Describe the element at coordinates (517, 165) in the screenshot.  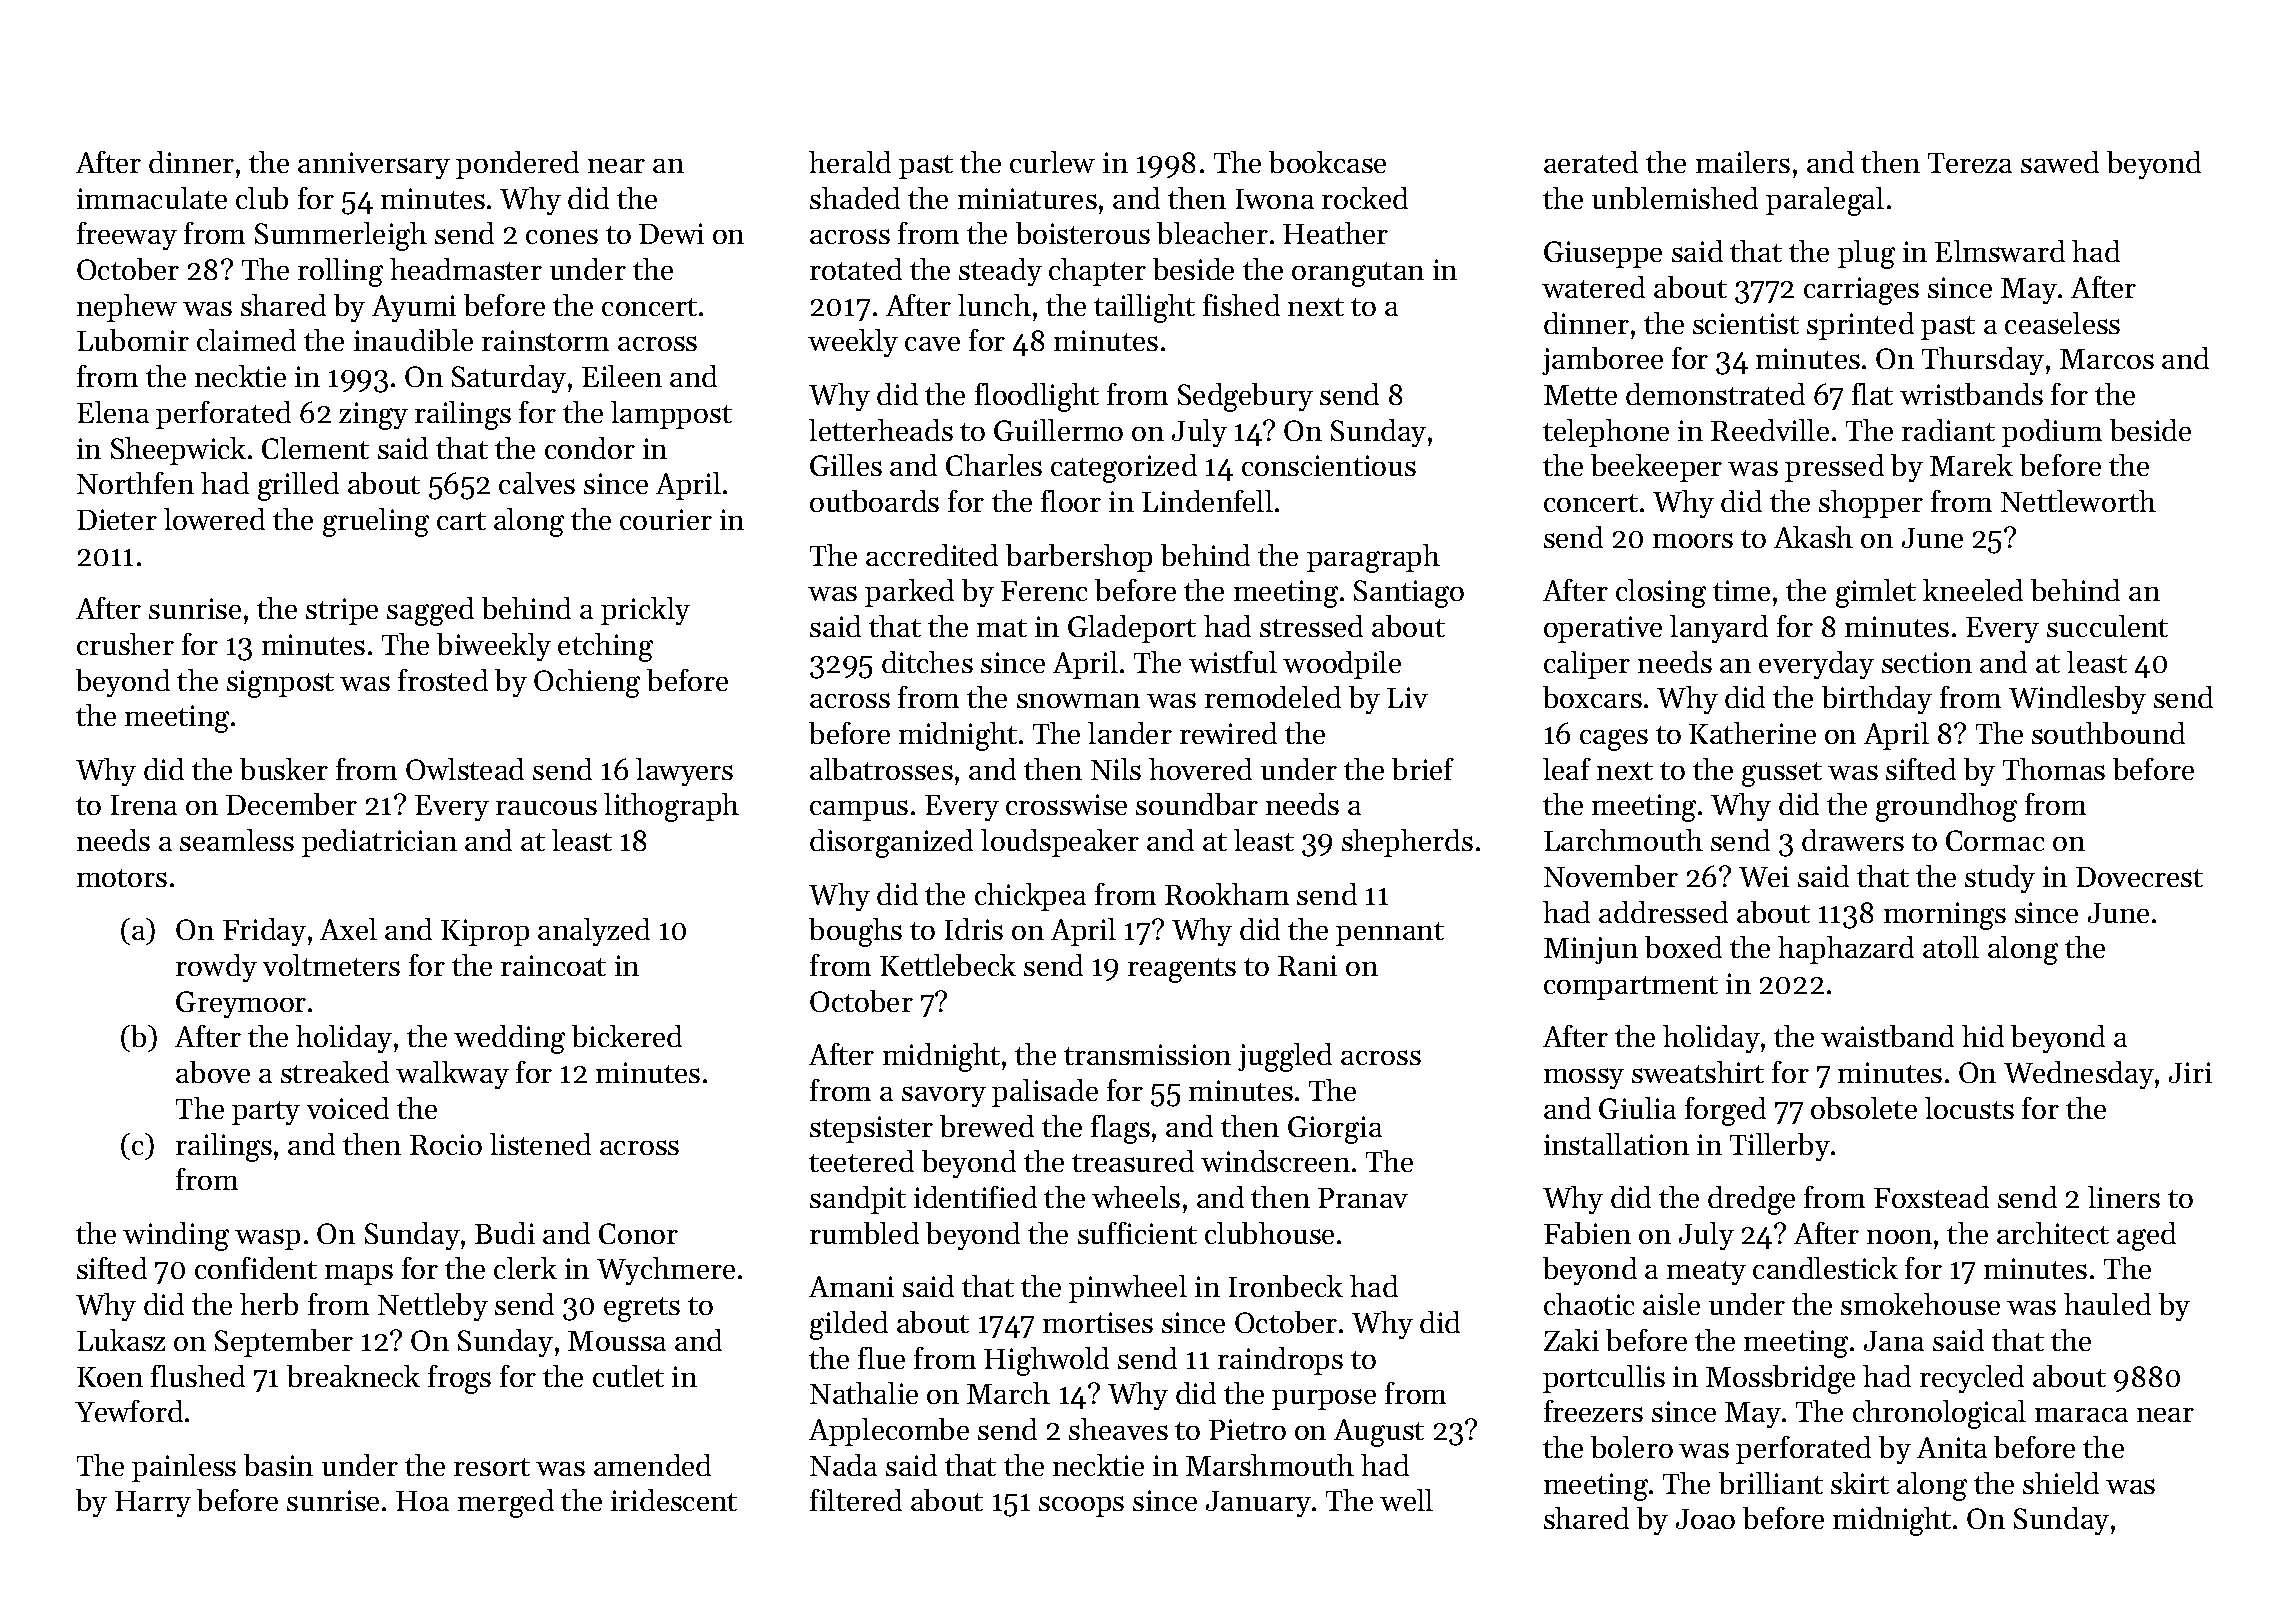
I see `pondered` at that location.
